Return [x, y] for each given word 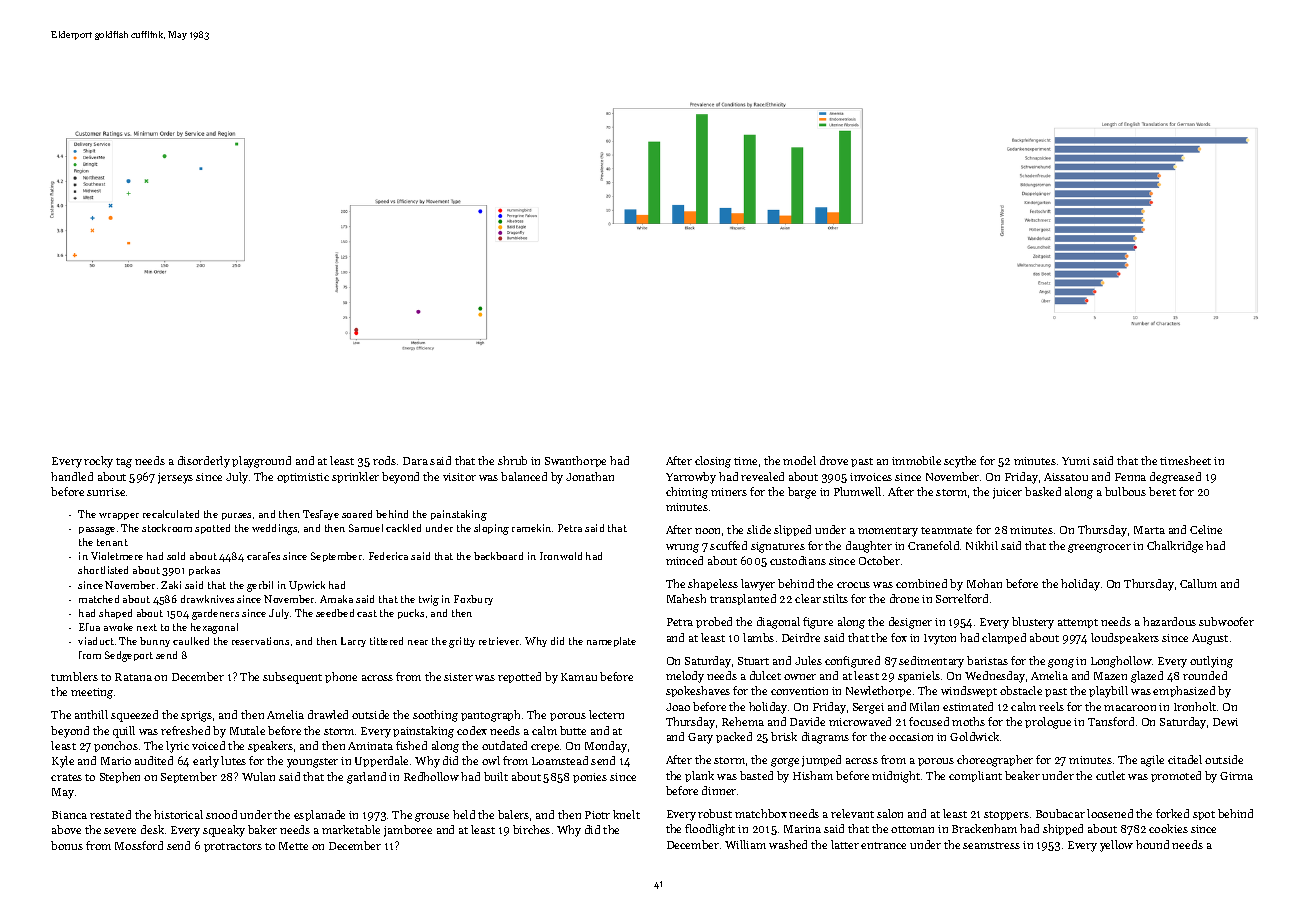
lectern [606, 714]
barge [802, 493]
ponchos [116, 746]
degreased [1175, 478]
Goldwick [974, 736]
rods [384, 460]
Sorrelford [962, 598]
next [147, 627]
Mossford [139, 845]
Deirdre [801, 637]
